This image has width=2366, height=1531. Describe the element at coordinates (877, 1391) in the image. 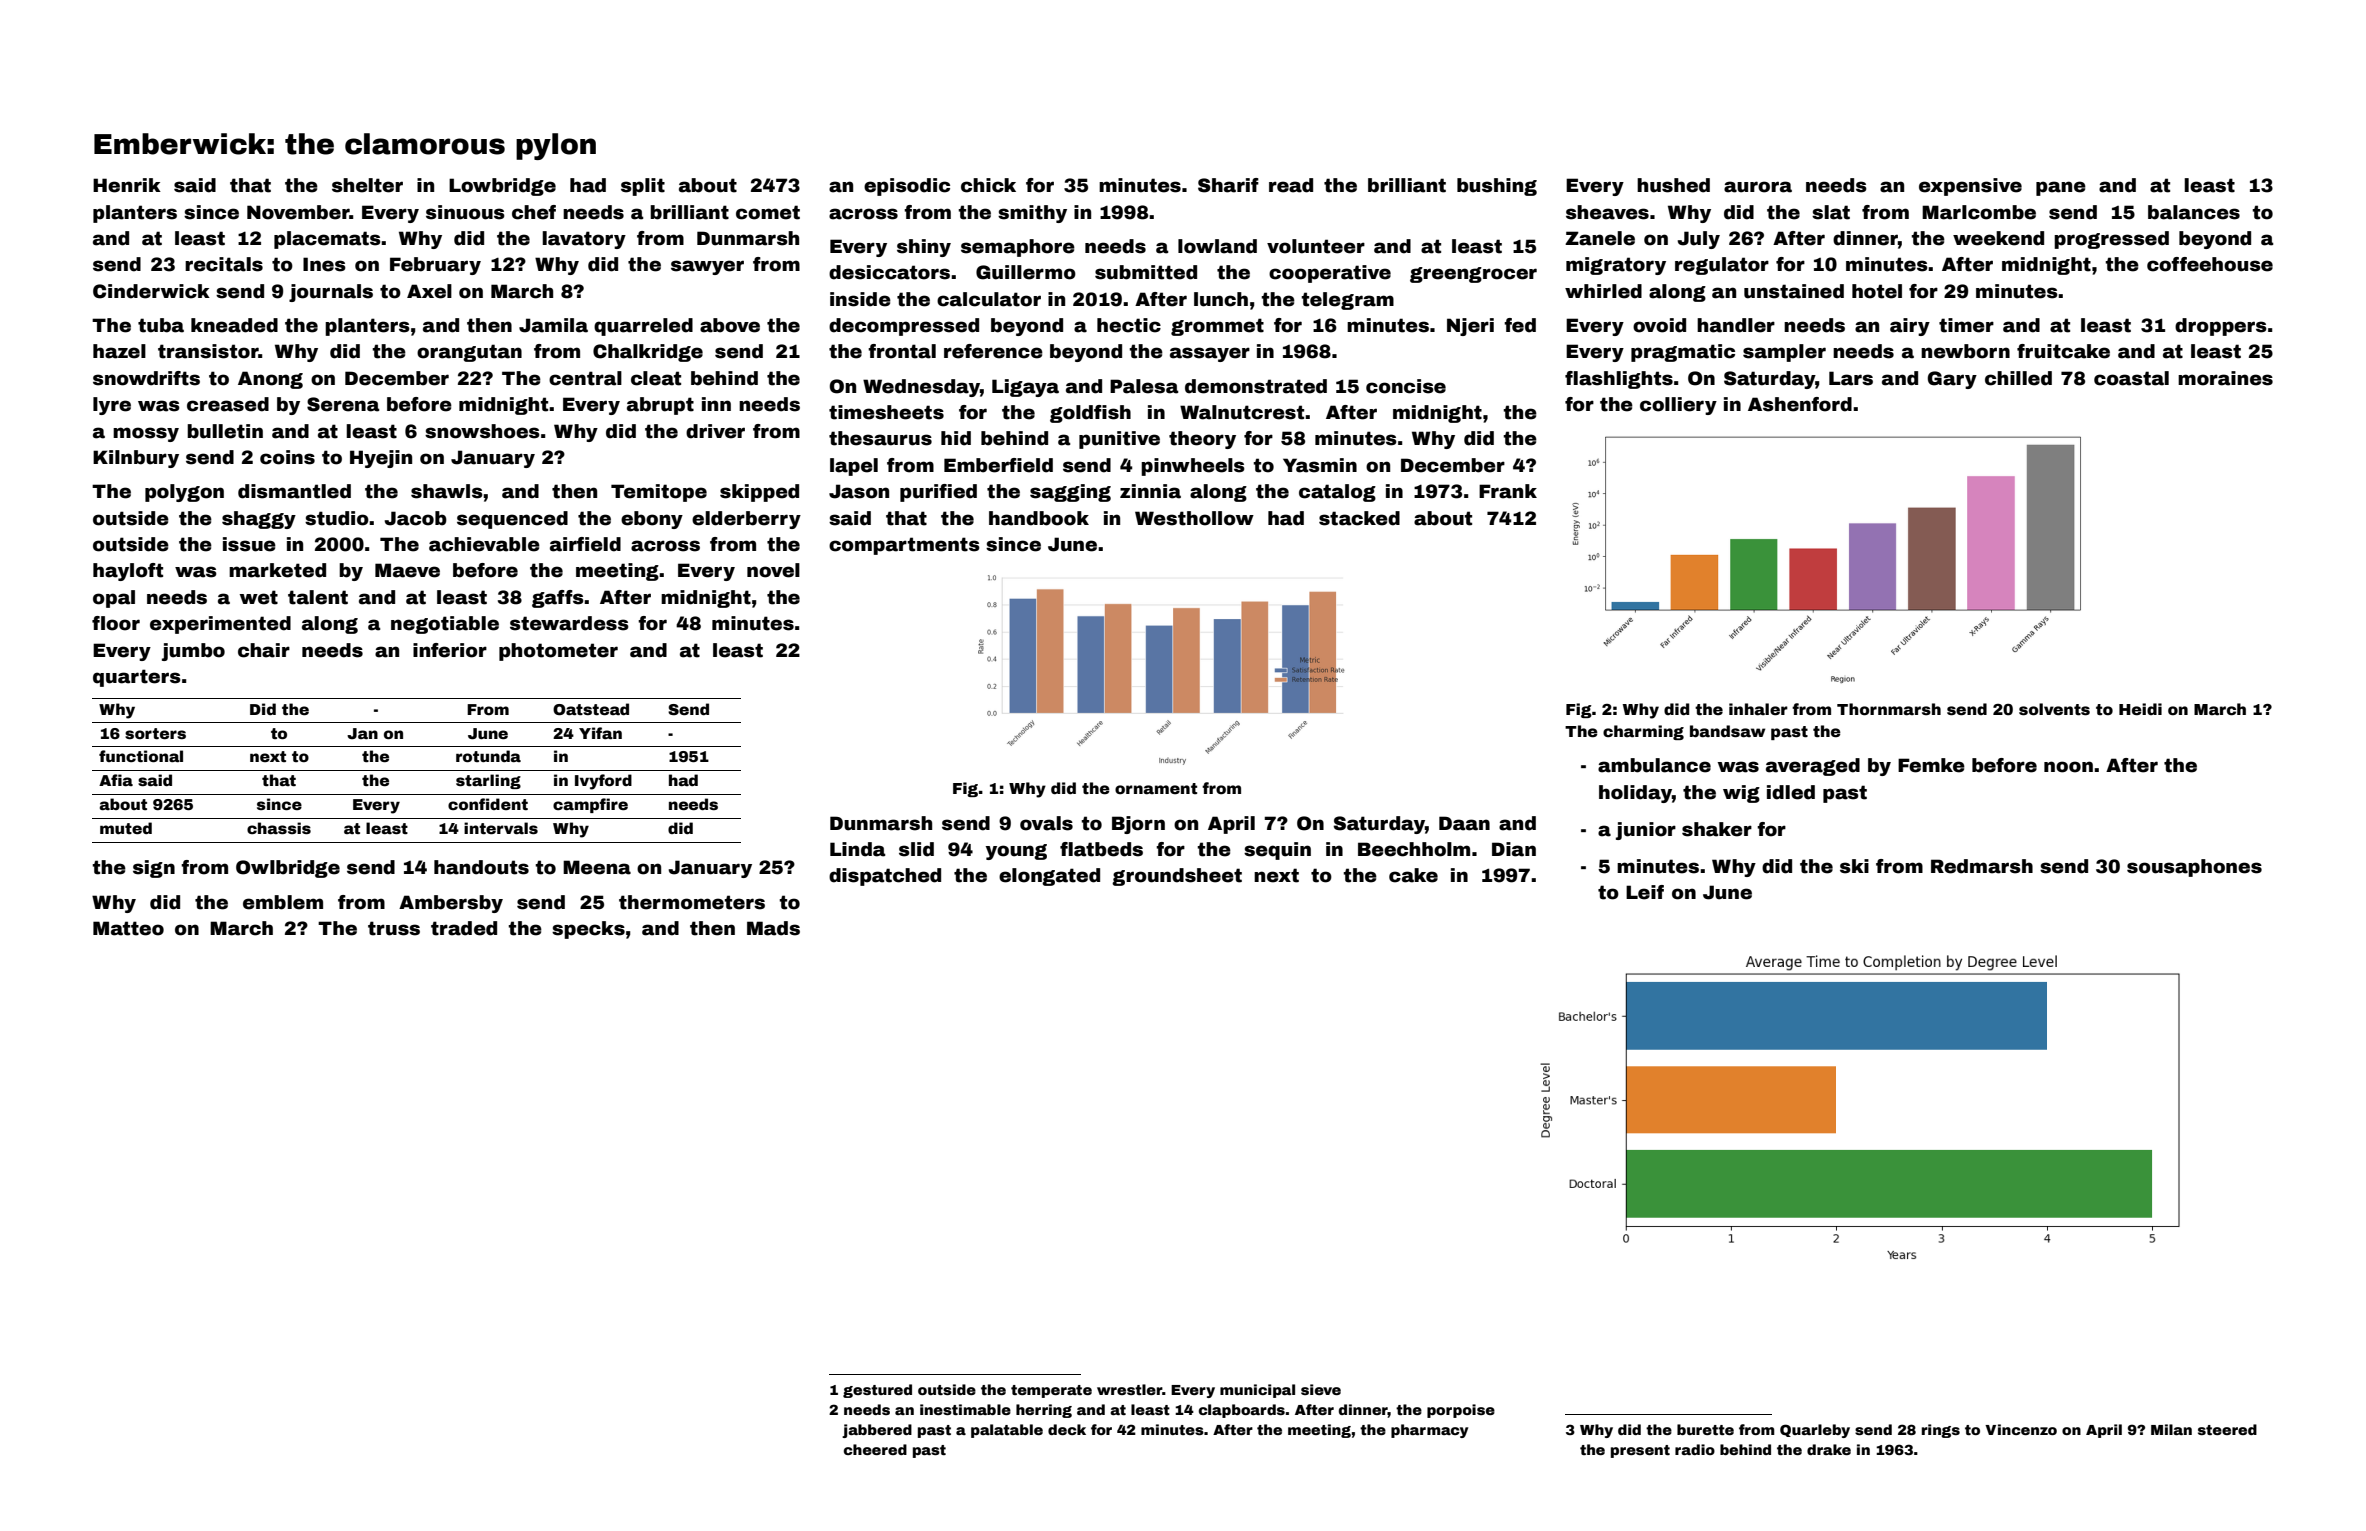

I see `gestured` at that location.
